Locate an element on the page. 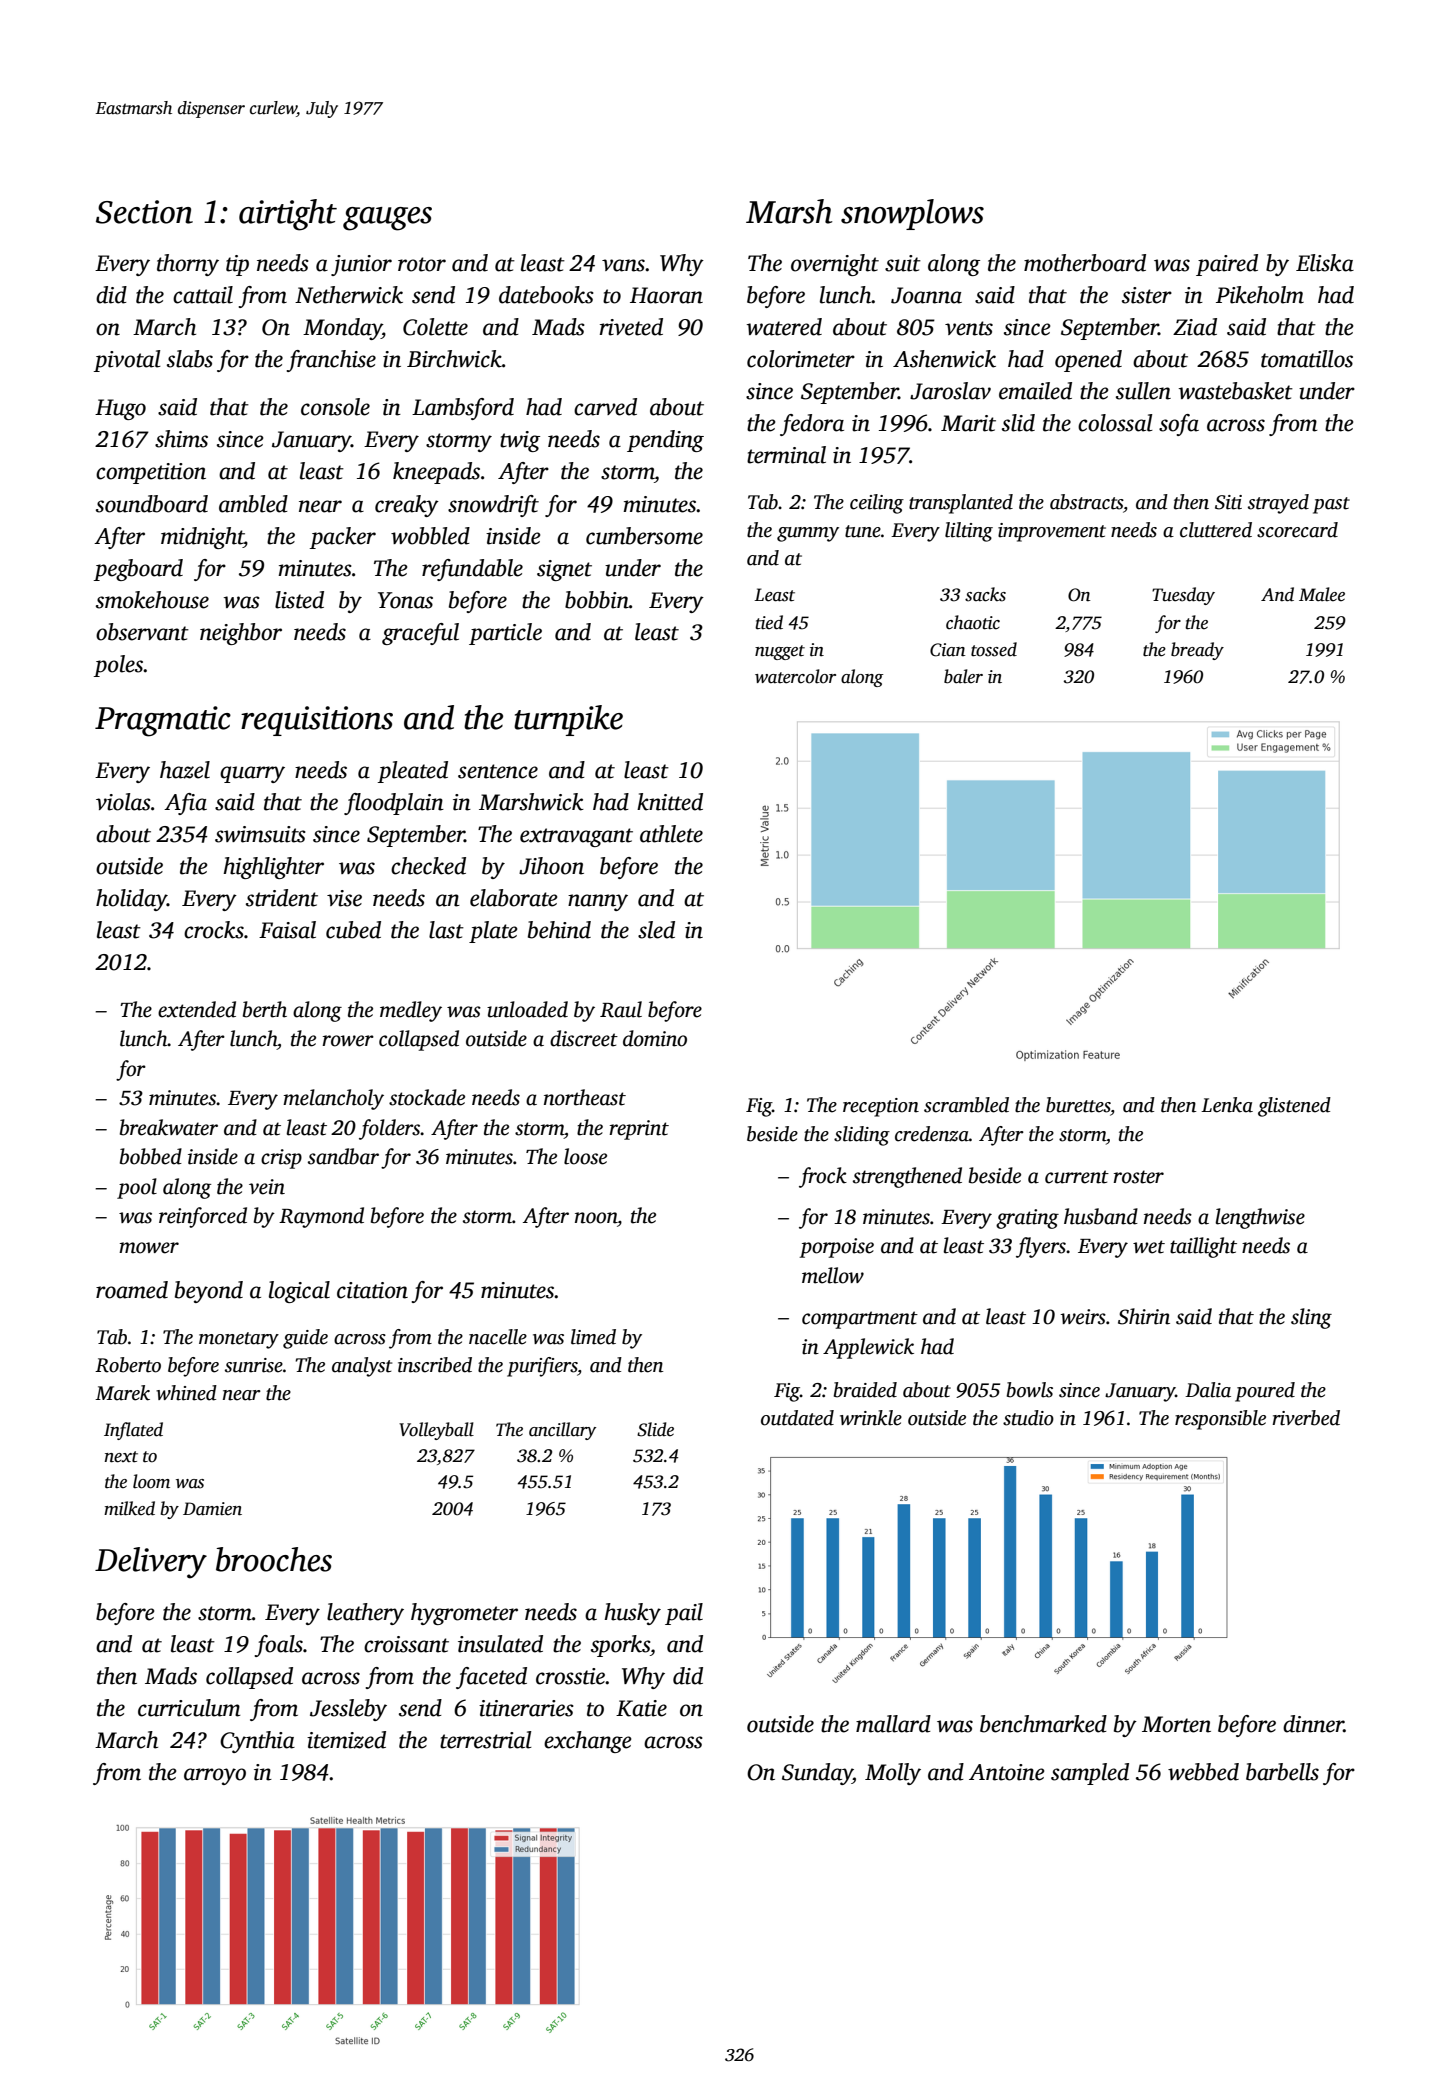 The image size is (1450, 2100). shims is located at coordinates (181, 439).
